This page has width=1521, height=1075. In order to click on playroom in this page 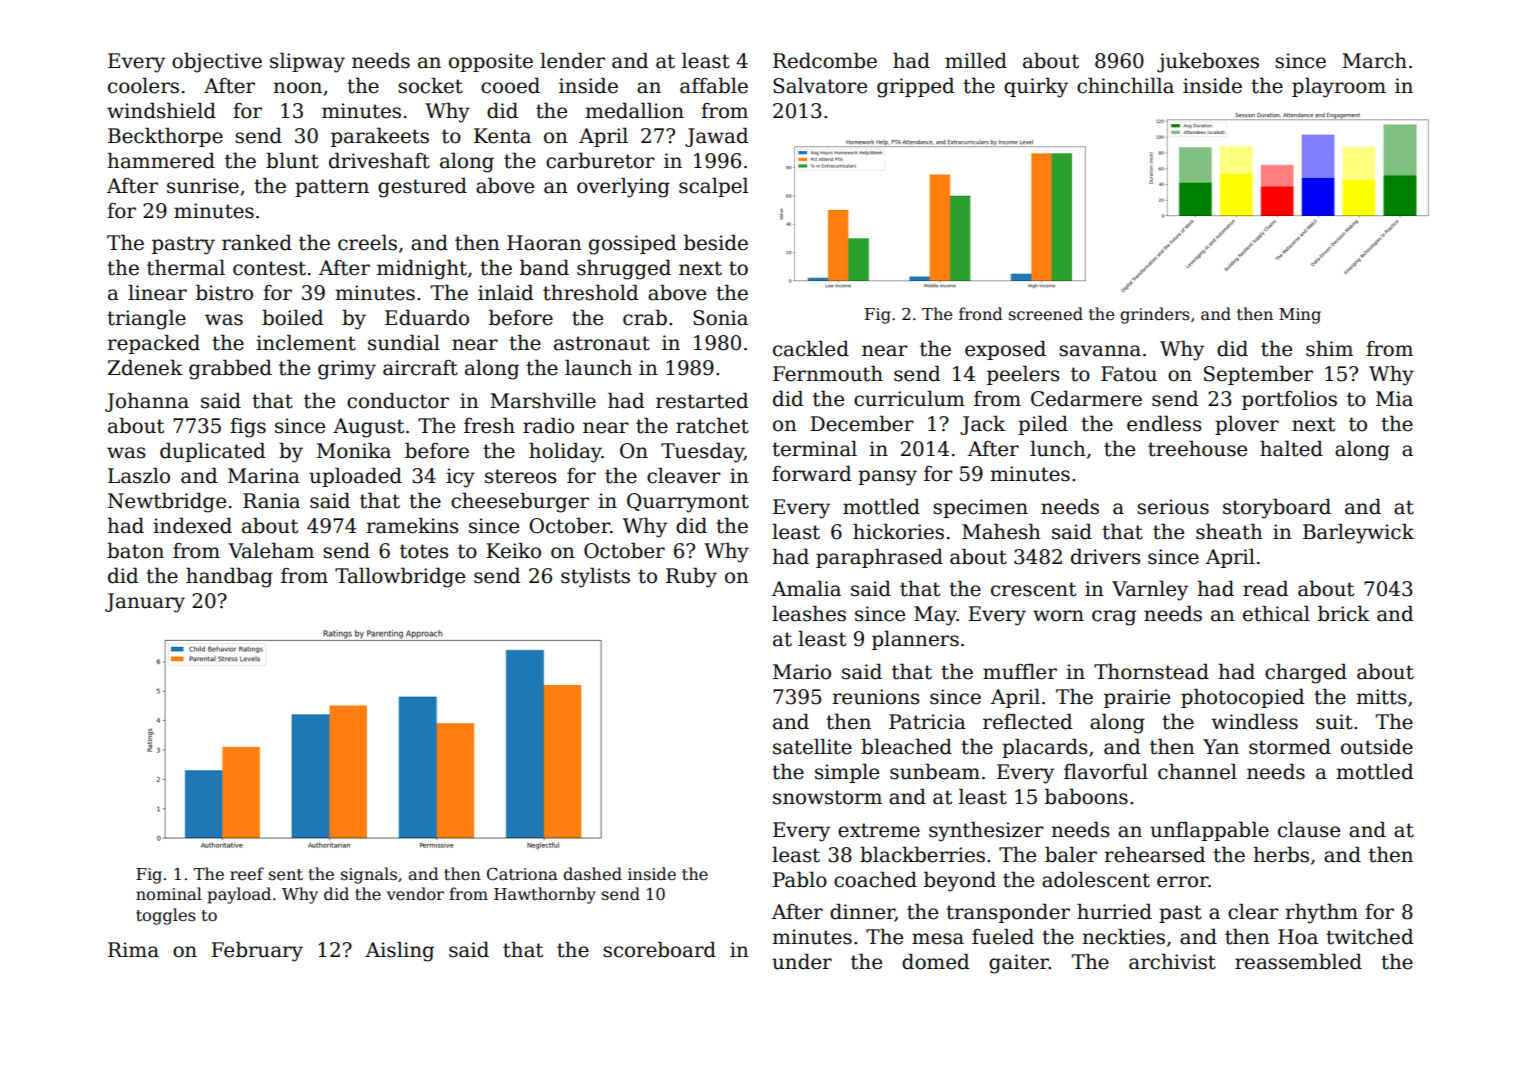, I will do `click(1339, 88)`.
